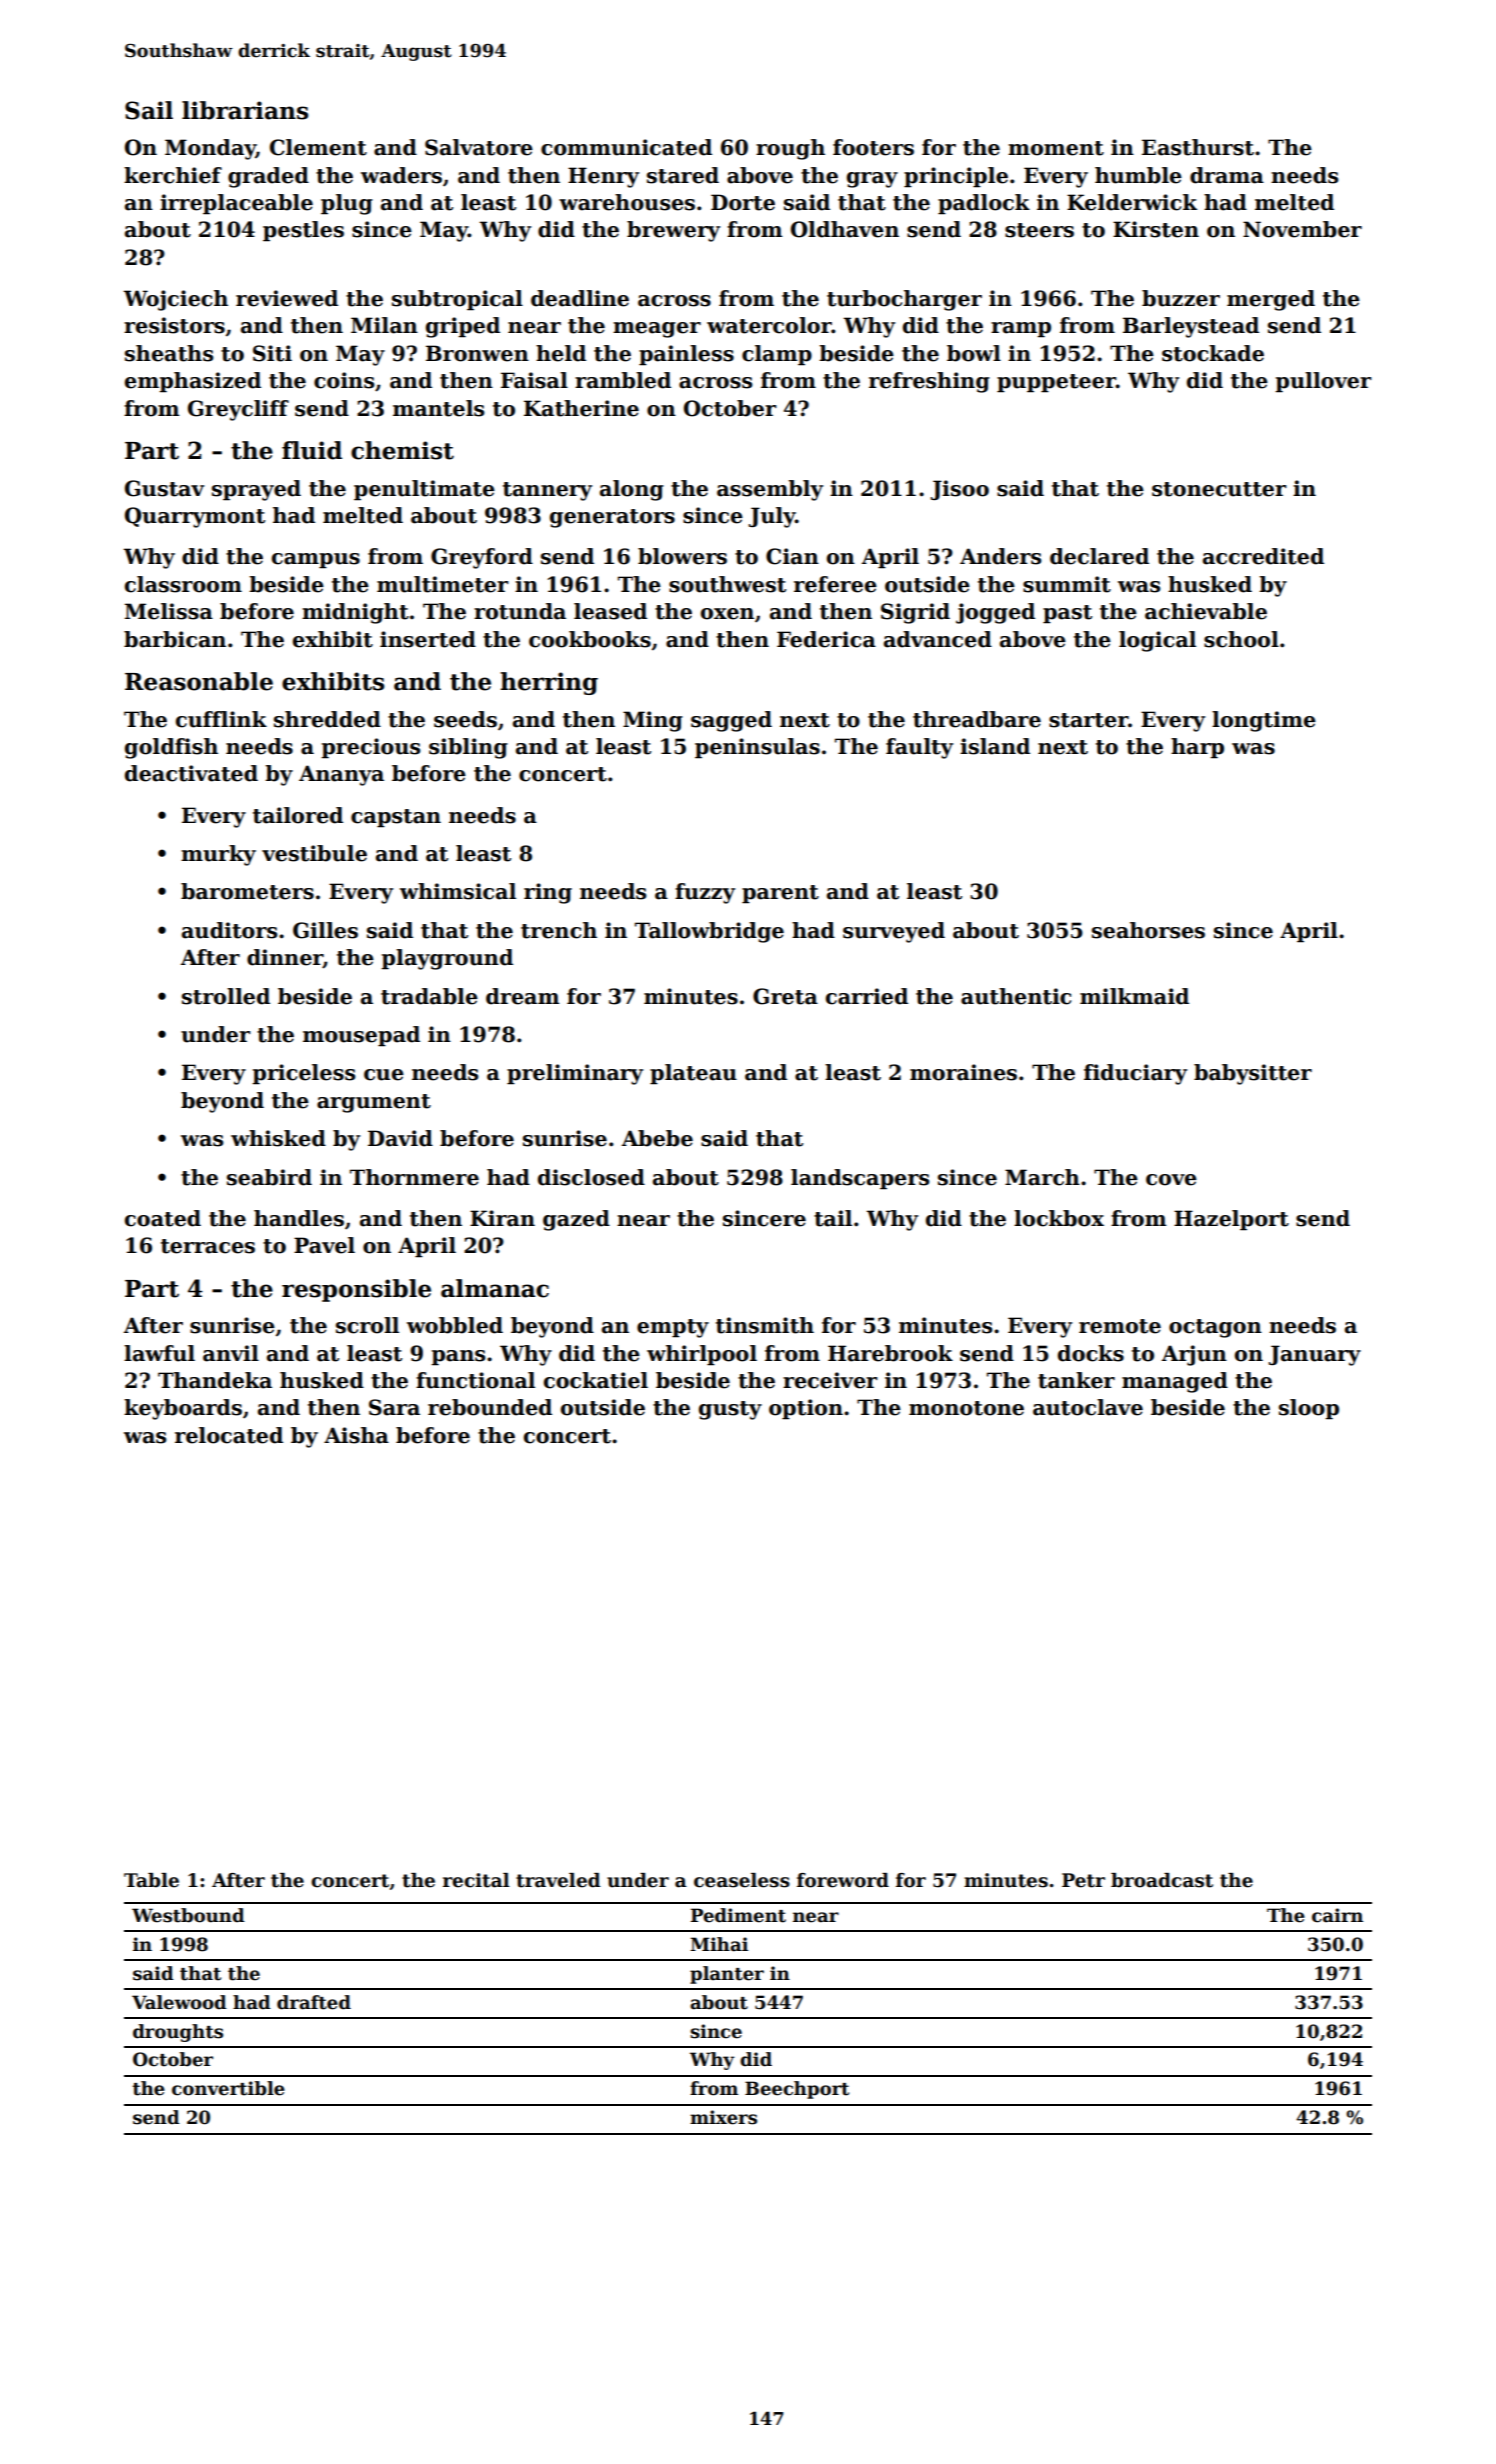 The image size is (1496, 2464). Describe the element at coordinates (477, 353) in the screenshot. I see `Bronwen` at that location.
